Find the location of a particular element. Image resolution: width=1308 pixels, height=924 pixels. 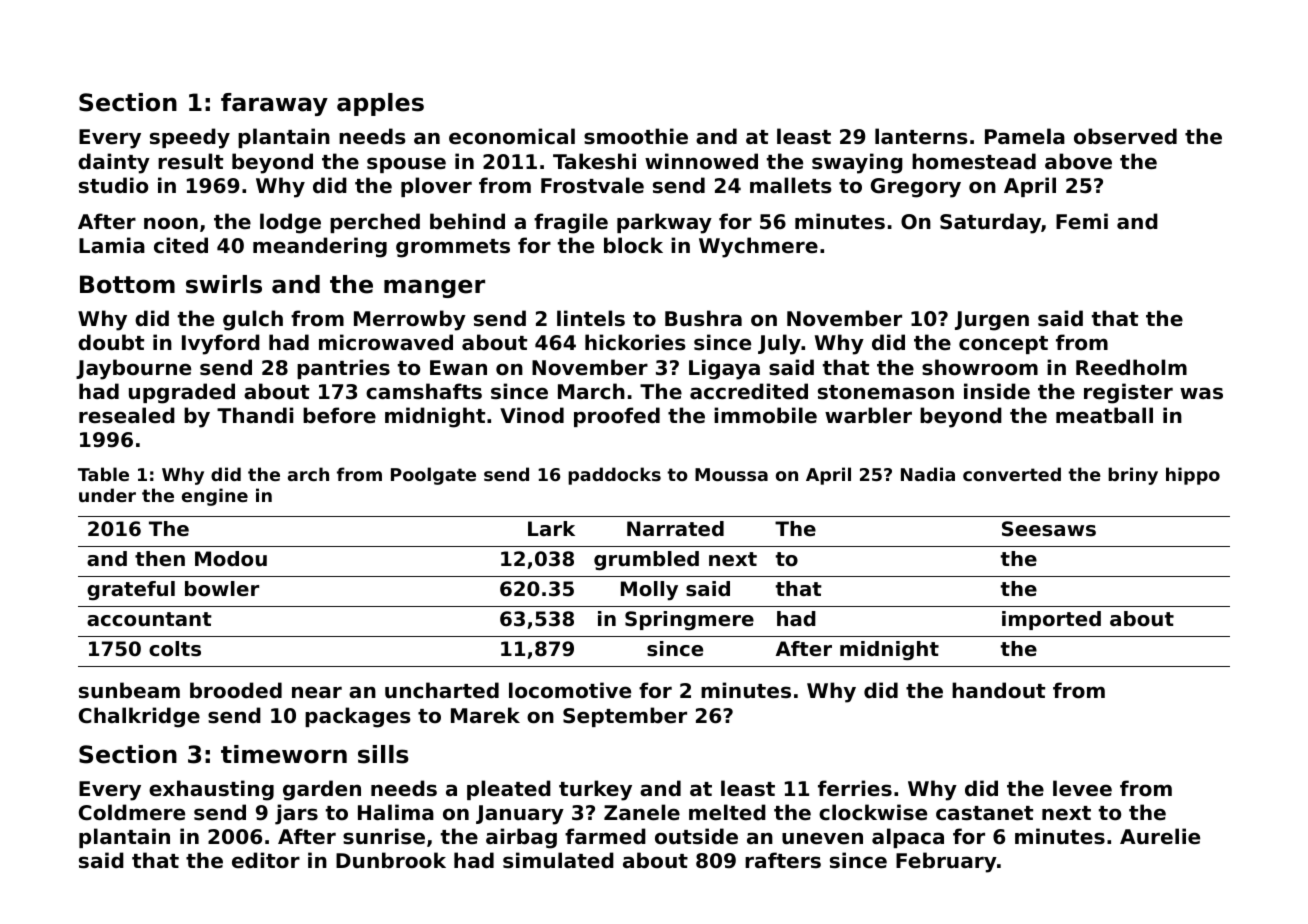

melted is located at coordinates (727, 812).
